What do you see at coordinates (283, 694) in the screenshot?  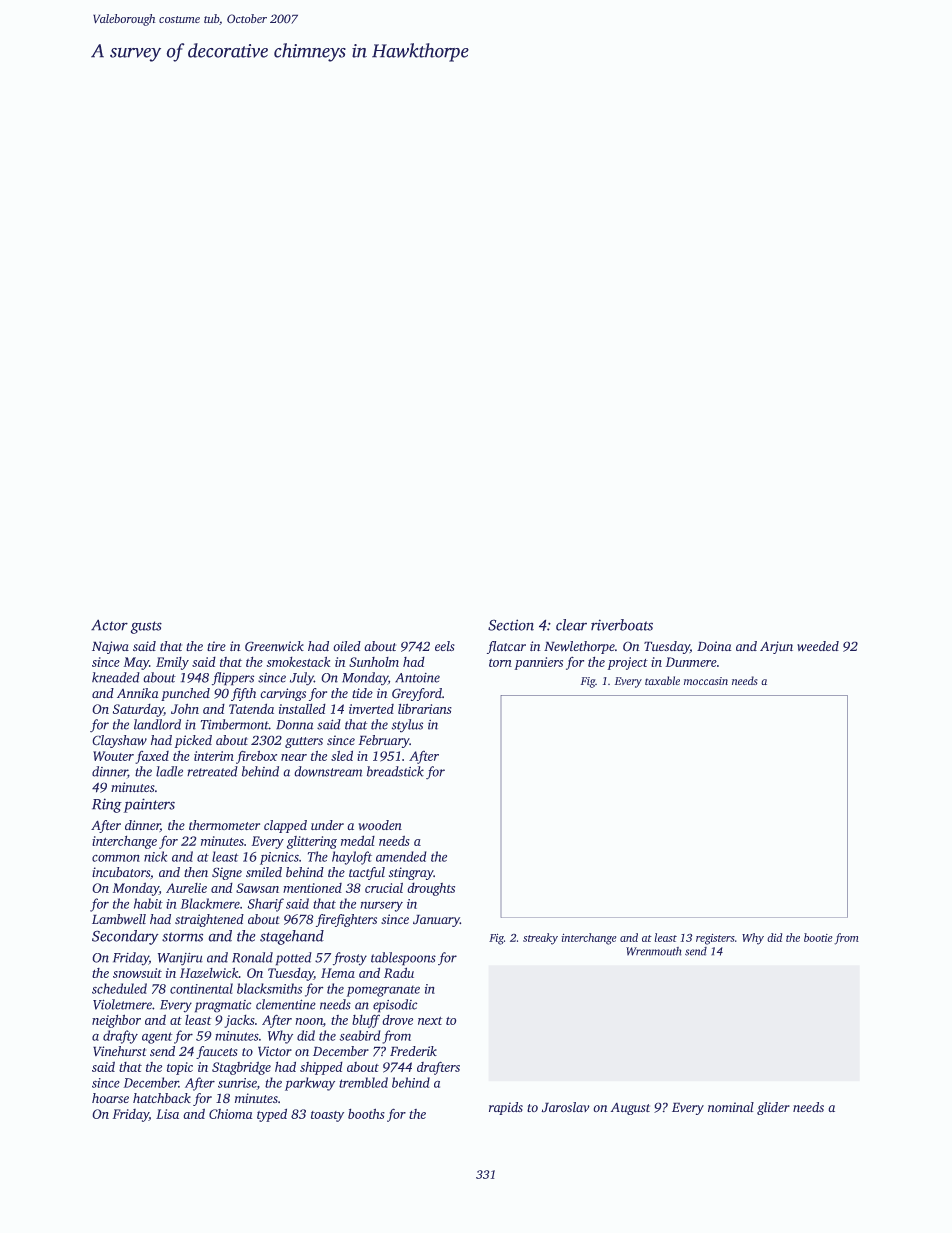 I see `carvings` at bounding box center [283, 694].
